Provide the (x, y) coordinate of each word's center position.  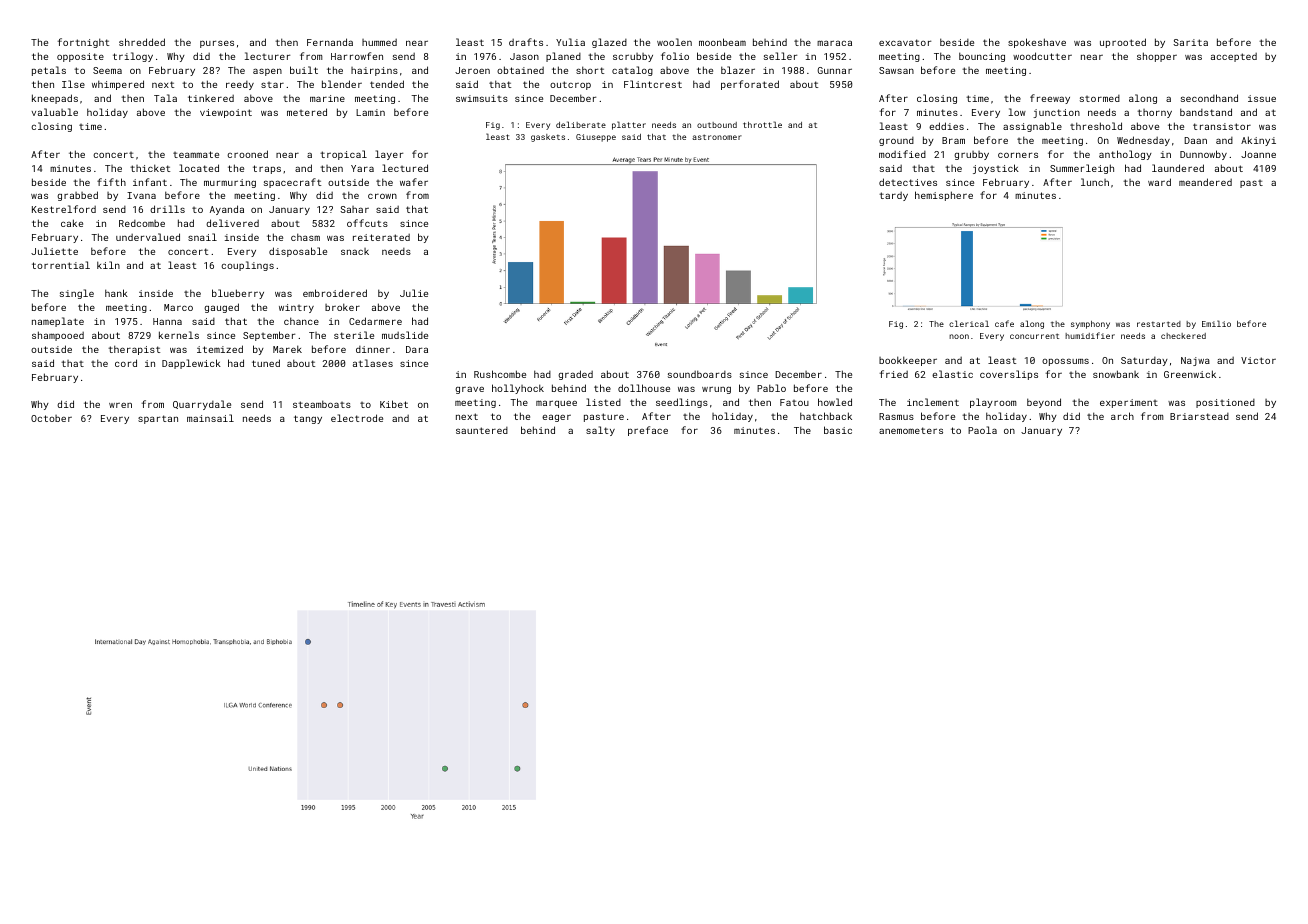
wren (120, 405)
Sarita (1190, 42)
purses (217, 44)
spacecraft (292, 183)
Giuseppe (596, 138)
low (1017, 112)
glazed (609, 43)
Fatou (794, 402)
